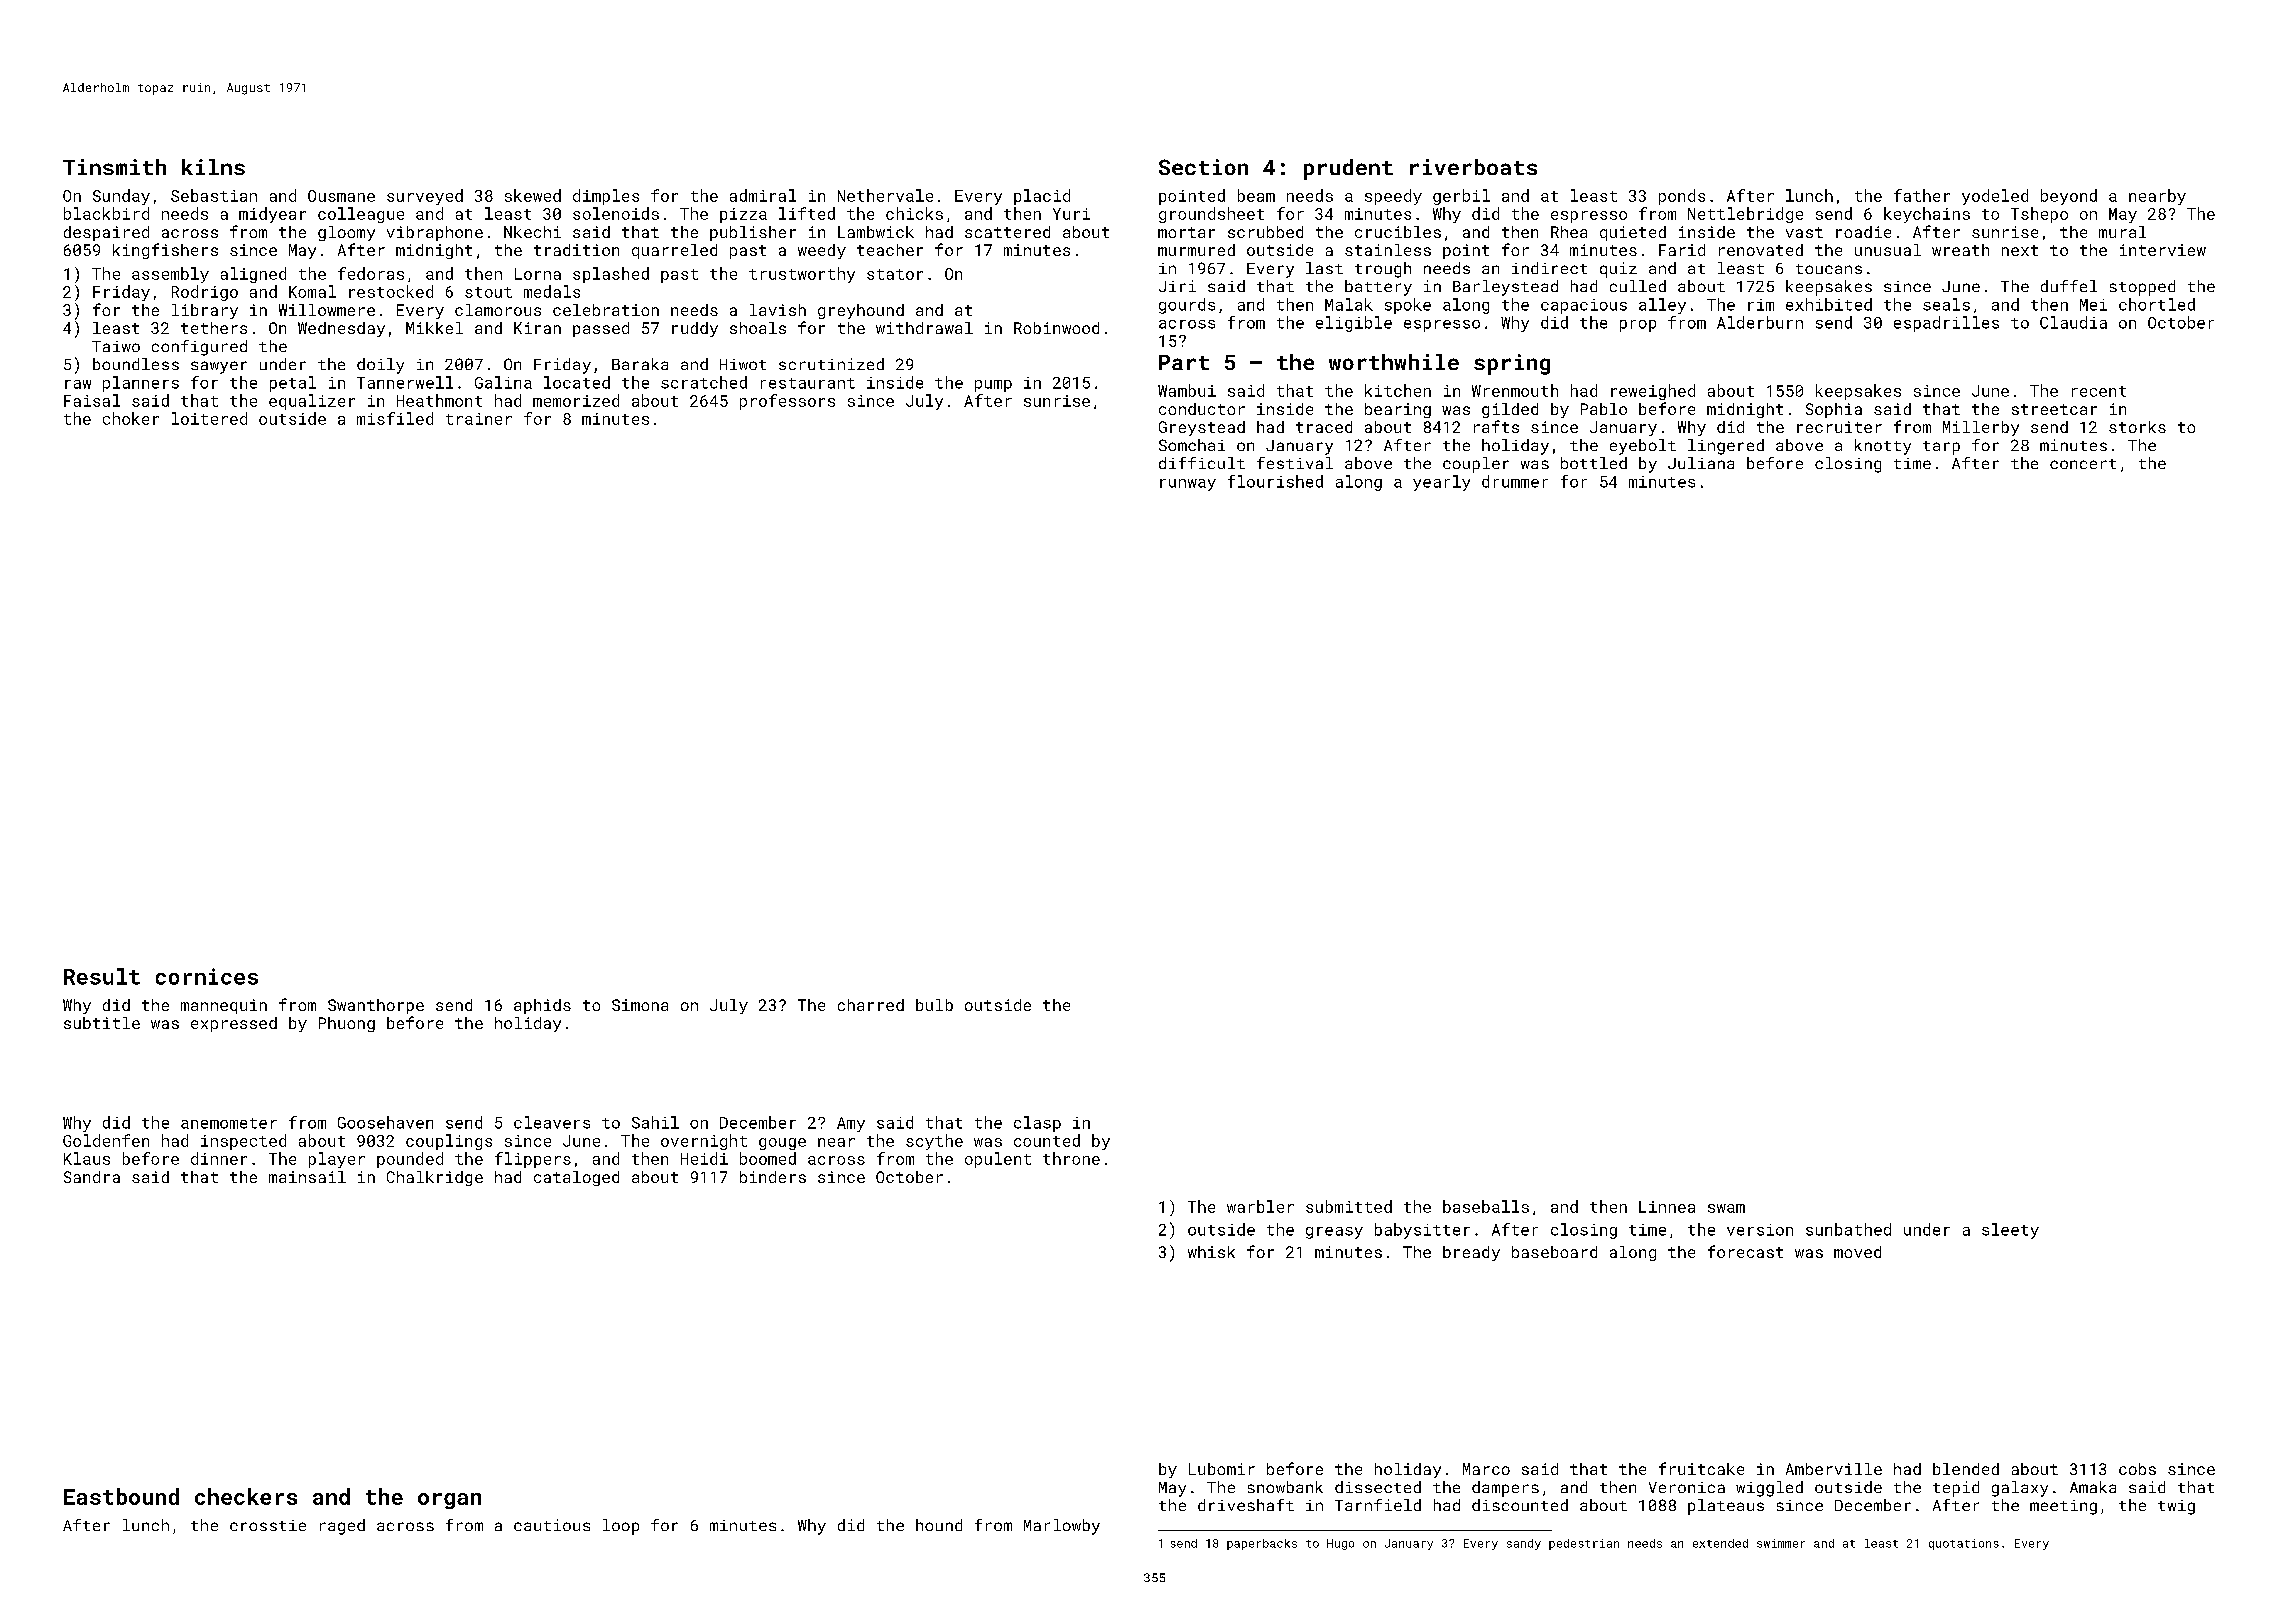 This screenshot has width=2287, height=1617. Describe the element at coordinates (1638, 326) in the screenshot. I see `prop` at that location.
